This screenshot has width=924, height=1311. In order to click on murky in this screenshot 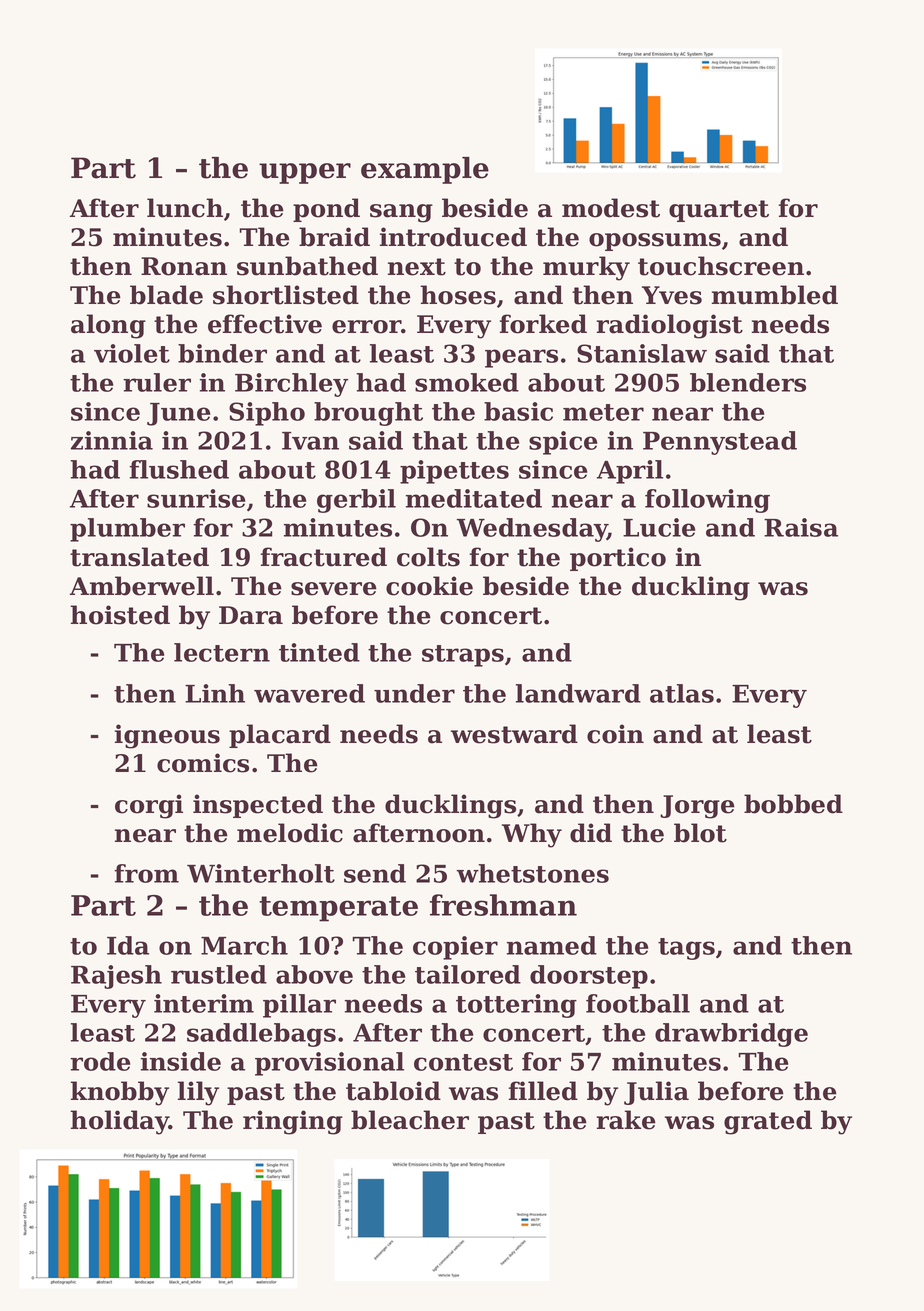, I will do `click(586, 268)`.
